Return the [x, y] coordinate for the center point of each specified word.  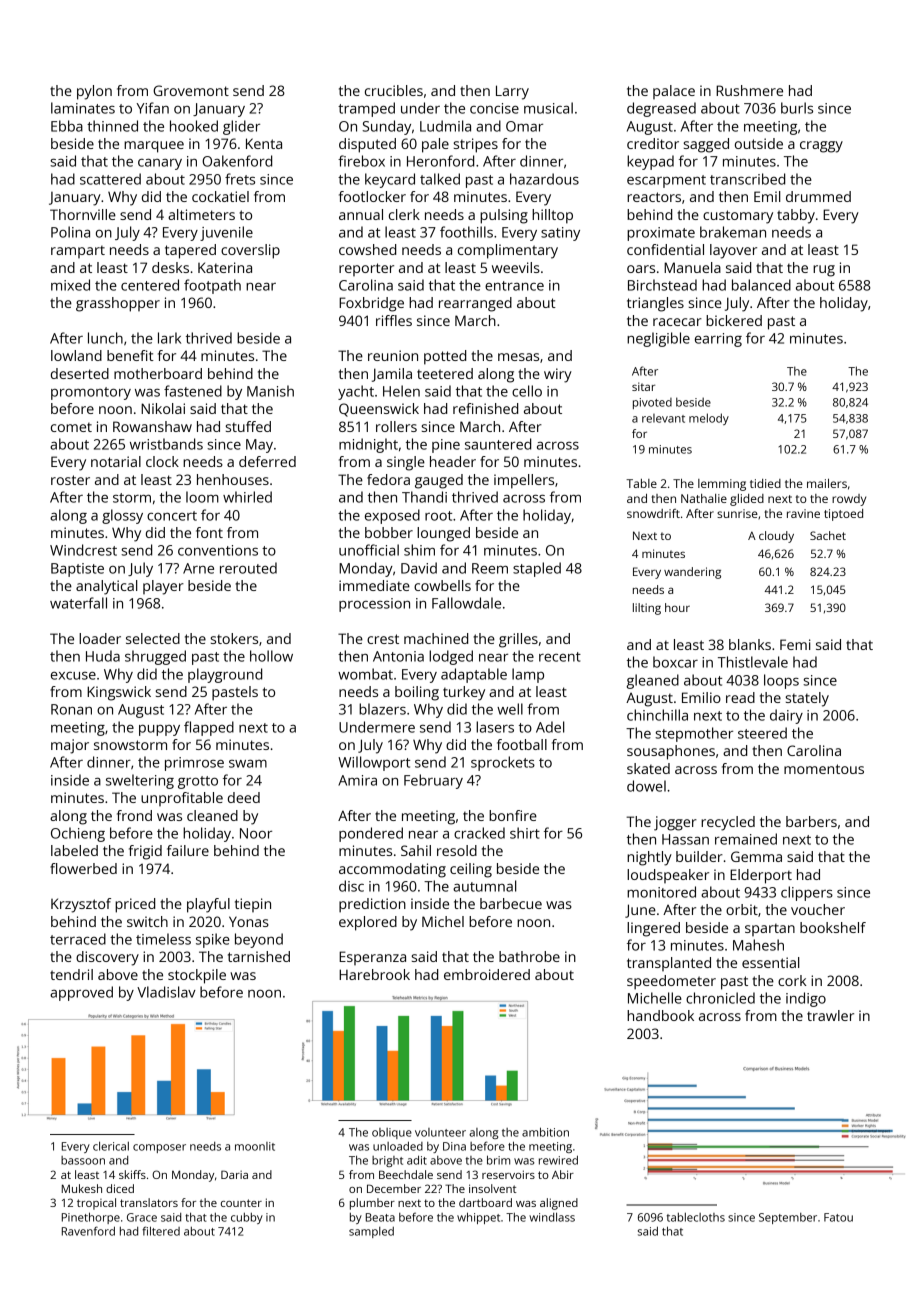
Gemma [756, 856]
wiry [558, 375]
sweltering [140, 781]
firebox [361, 161]
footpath [212, 286]
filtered [161, 1231]
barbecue [511, 903]
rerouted [248, 568]
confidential [665, 249]
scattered [110, 179]
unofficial [369, 550]
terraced [78, 939]
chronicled [720, 998]
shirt [525, 833]
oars [641, 269]
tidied [765, 483]
